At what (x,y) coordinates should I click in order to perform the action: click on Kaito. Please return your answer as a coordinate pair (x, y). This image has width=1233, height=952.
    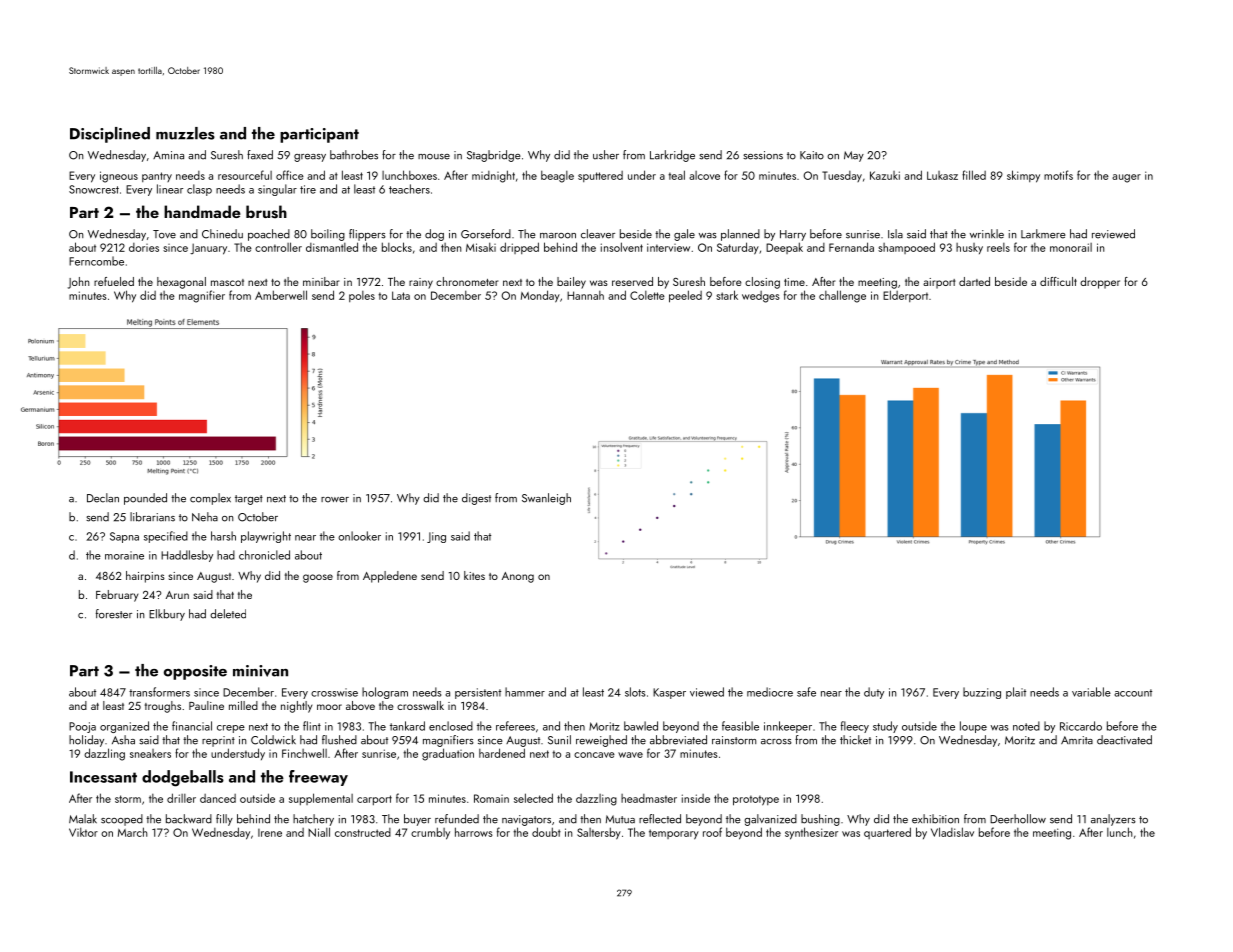
    Looking at the image, I should click on (812, 155).
